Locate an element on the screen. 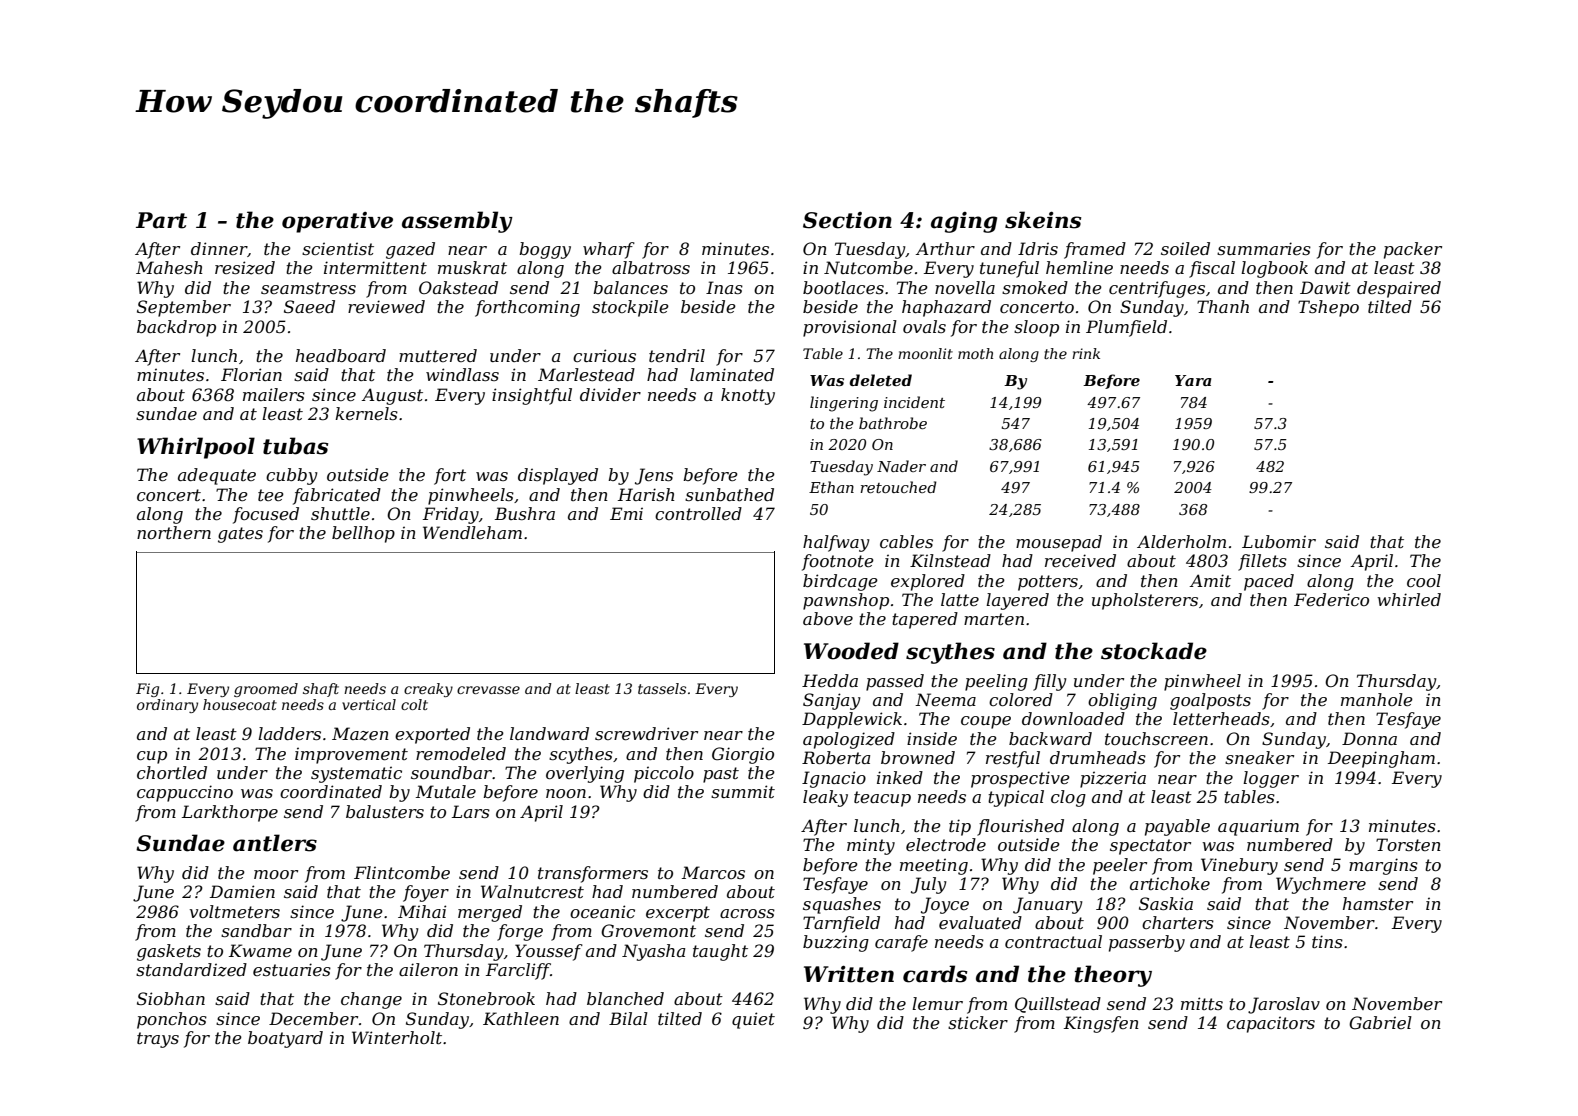  antlers is located at coordinates (275, 843).
